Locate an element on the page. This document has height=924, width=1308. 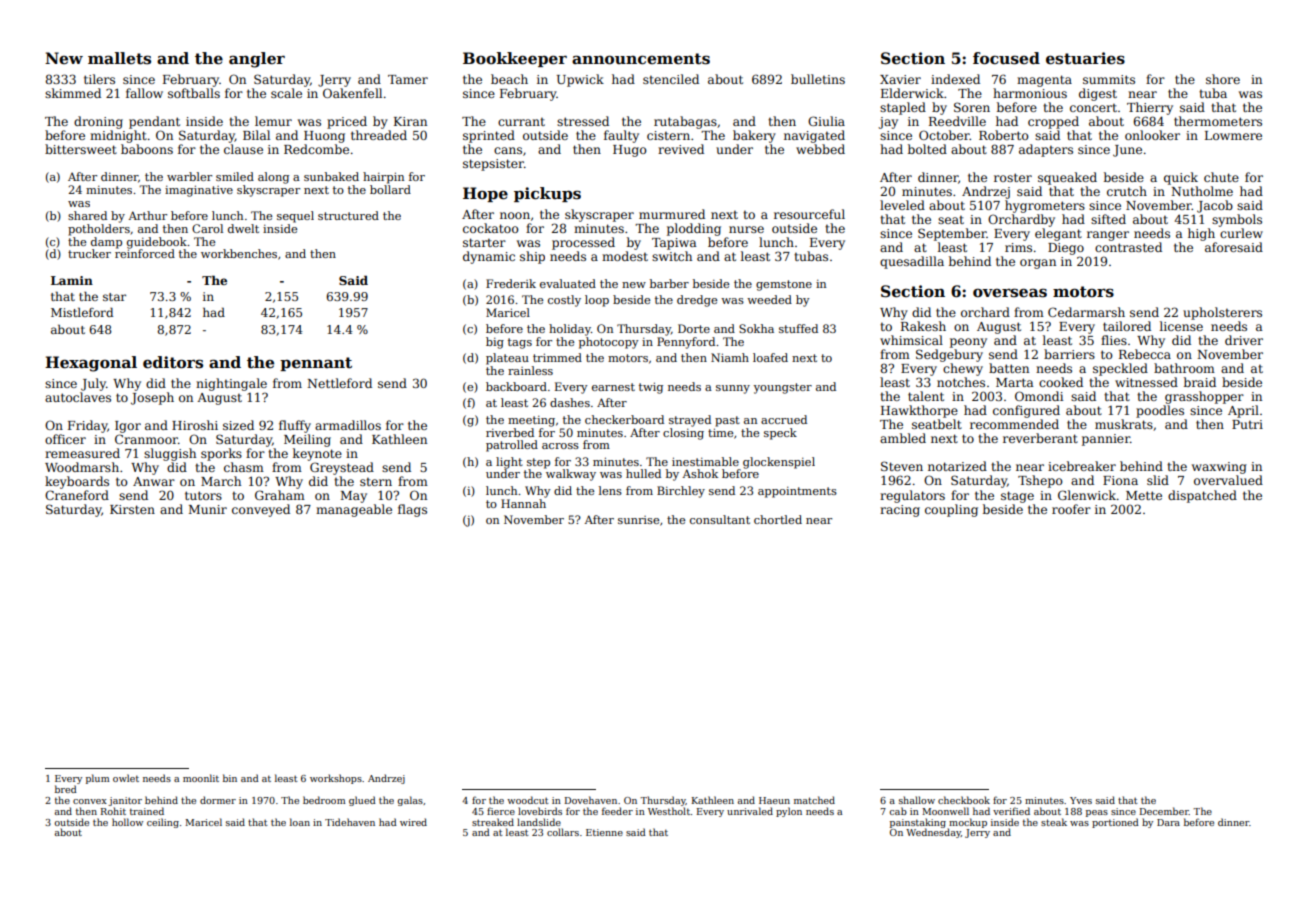
Dovehaven is located at coordinates (591, 800).
